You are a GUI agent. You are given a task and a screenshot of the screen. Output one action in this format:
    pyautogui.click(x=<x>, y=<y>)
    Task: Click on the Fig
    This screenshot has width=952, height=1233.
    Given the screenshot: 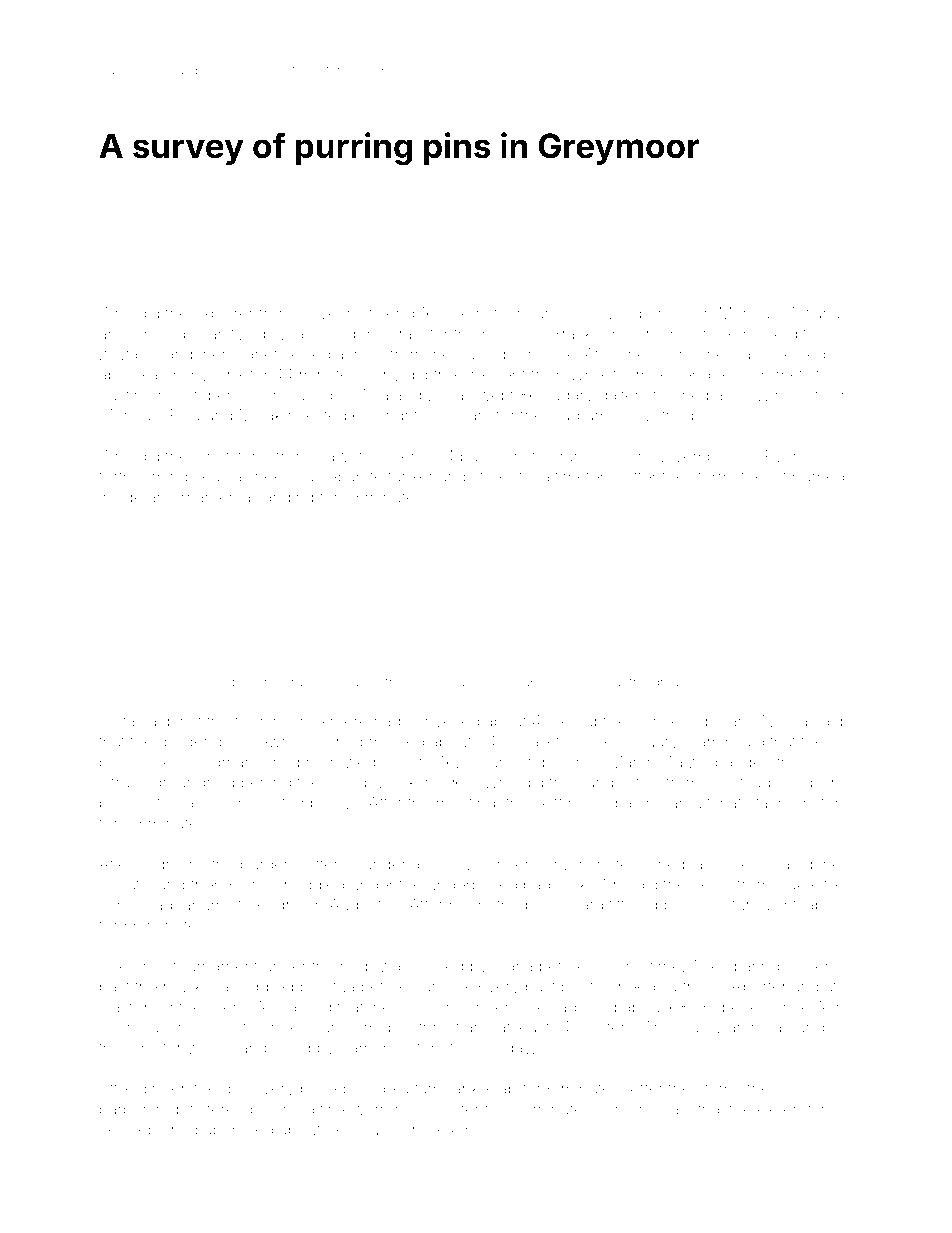 What is the action you would take?
    pyautogui.click(x=226, y=683)
